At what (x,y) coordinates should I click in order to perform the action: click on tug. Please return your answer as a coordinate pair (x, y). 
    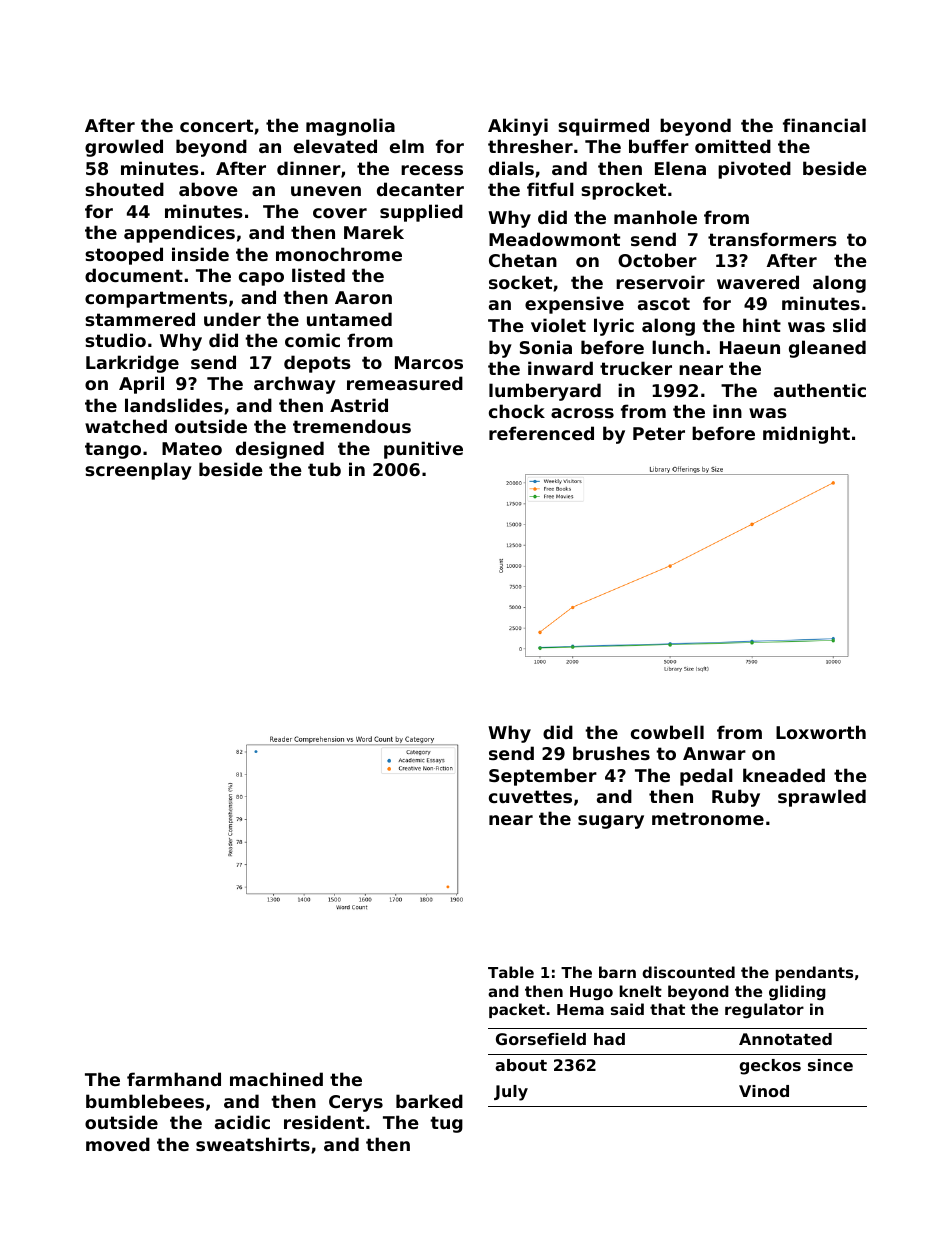
    Looking at the image, I should click on (446, 1124).
